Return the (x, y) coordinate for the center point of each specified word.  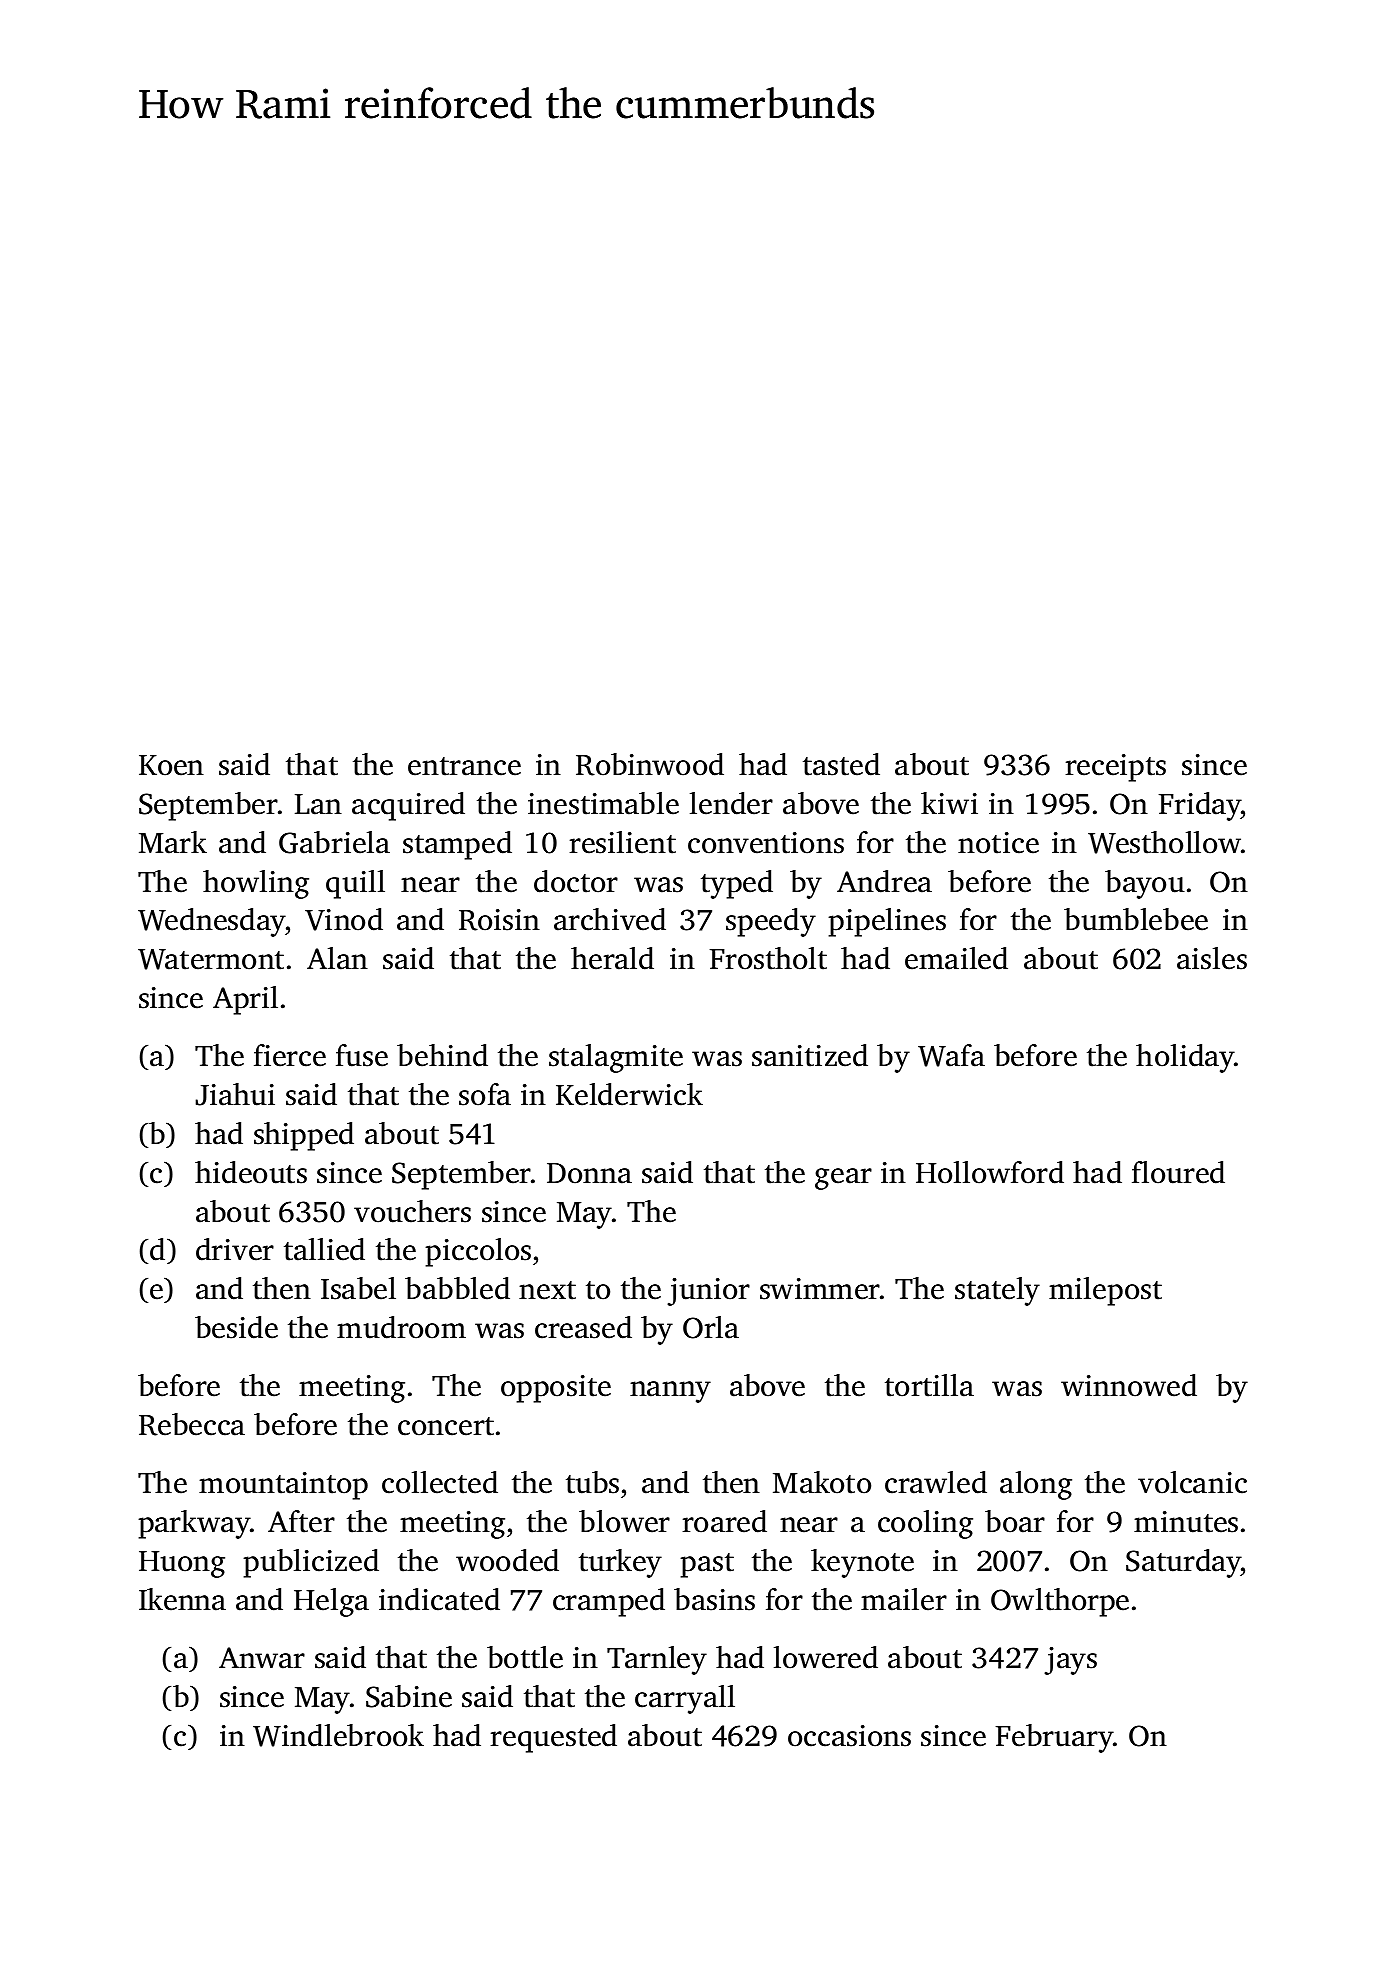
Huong (182, 1564)
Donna (589, 1173)
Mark (173, 842)
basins (714, 1599)
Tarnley (657, 1660)
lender (731, 803)
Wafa (951, 1055)
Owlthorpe (1060, 1602)
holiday (1185, 1058)
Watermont (211, 959)
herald (612, 958)
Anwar (262, 1658)
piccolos (478, 1252)
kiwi (949, 803)
